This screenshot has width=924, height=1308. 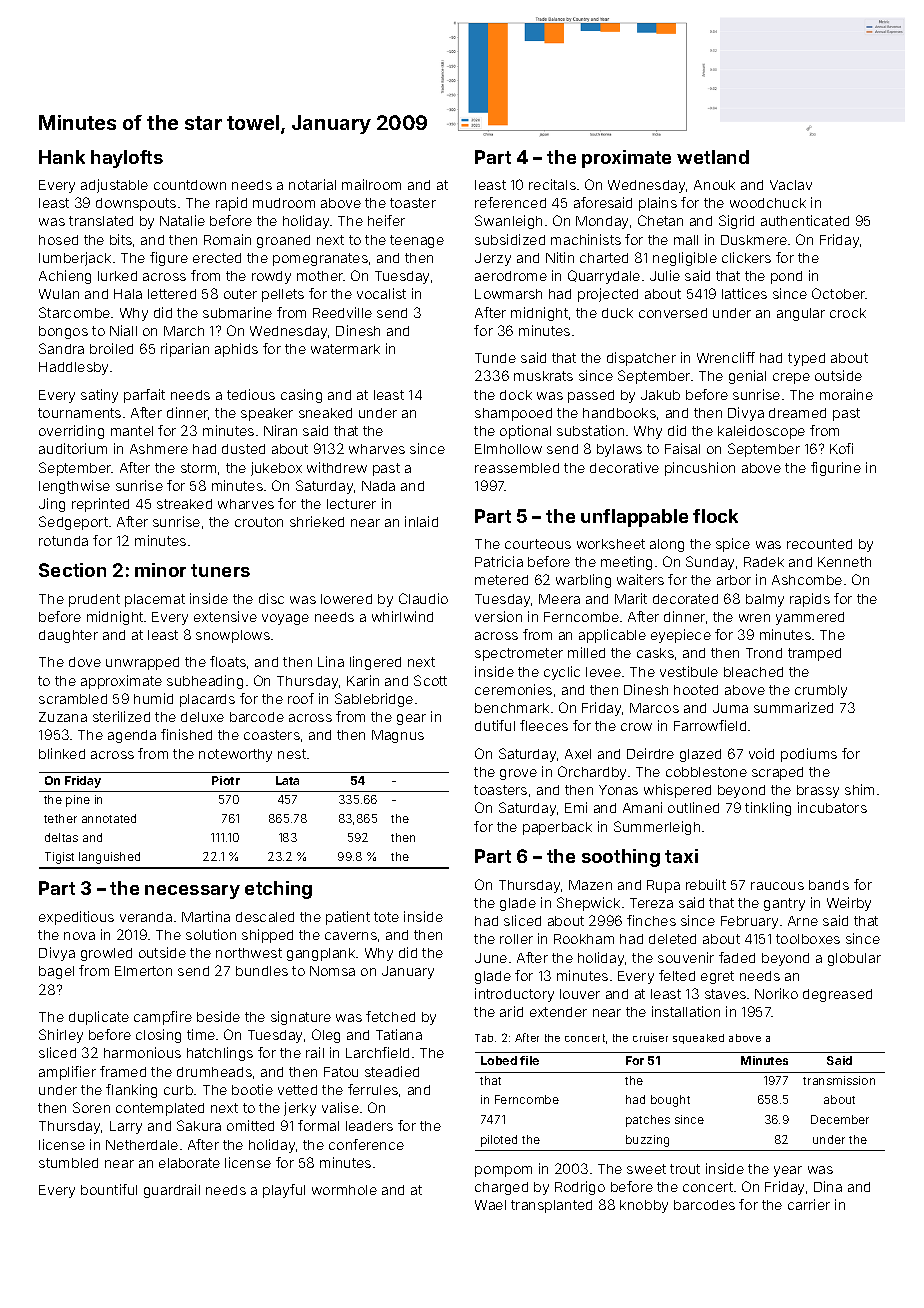 What do you see at coordinates (508, 449) in the screenshot?
I see `Elmhollow` at bounding box center [508, 449].
